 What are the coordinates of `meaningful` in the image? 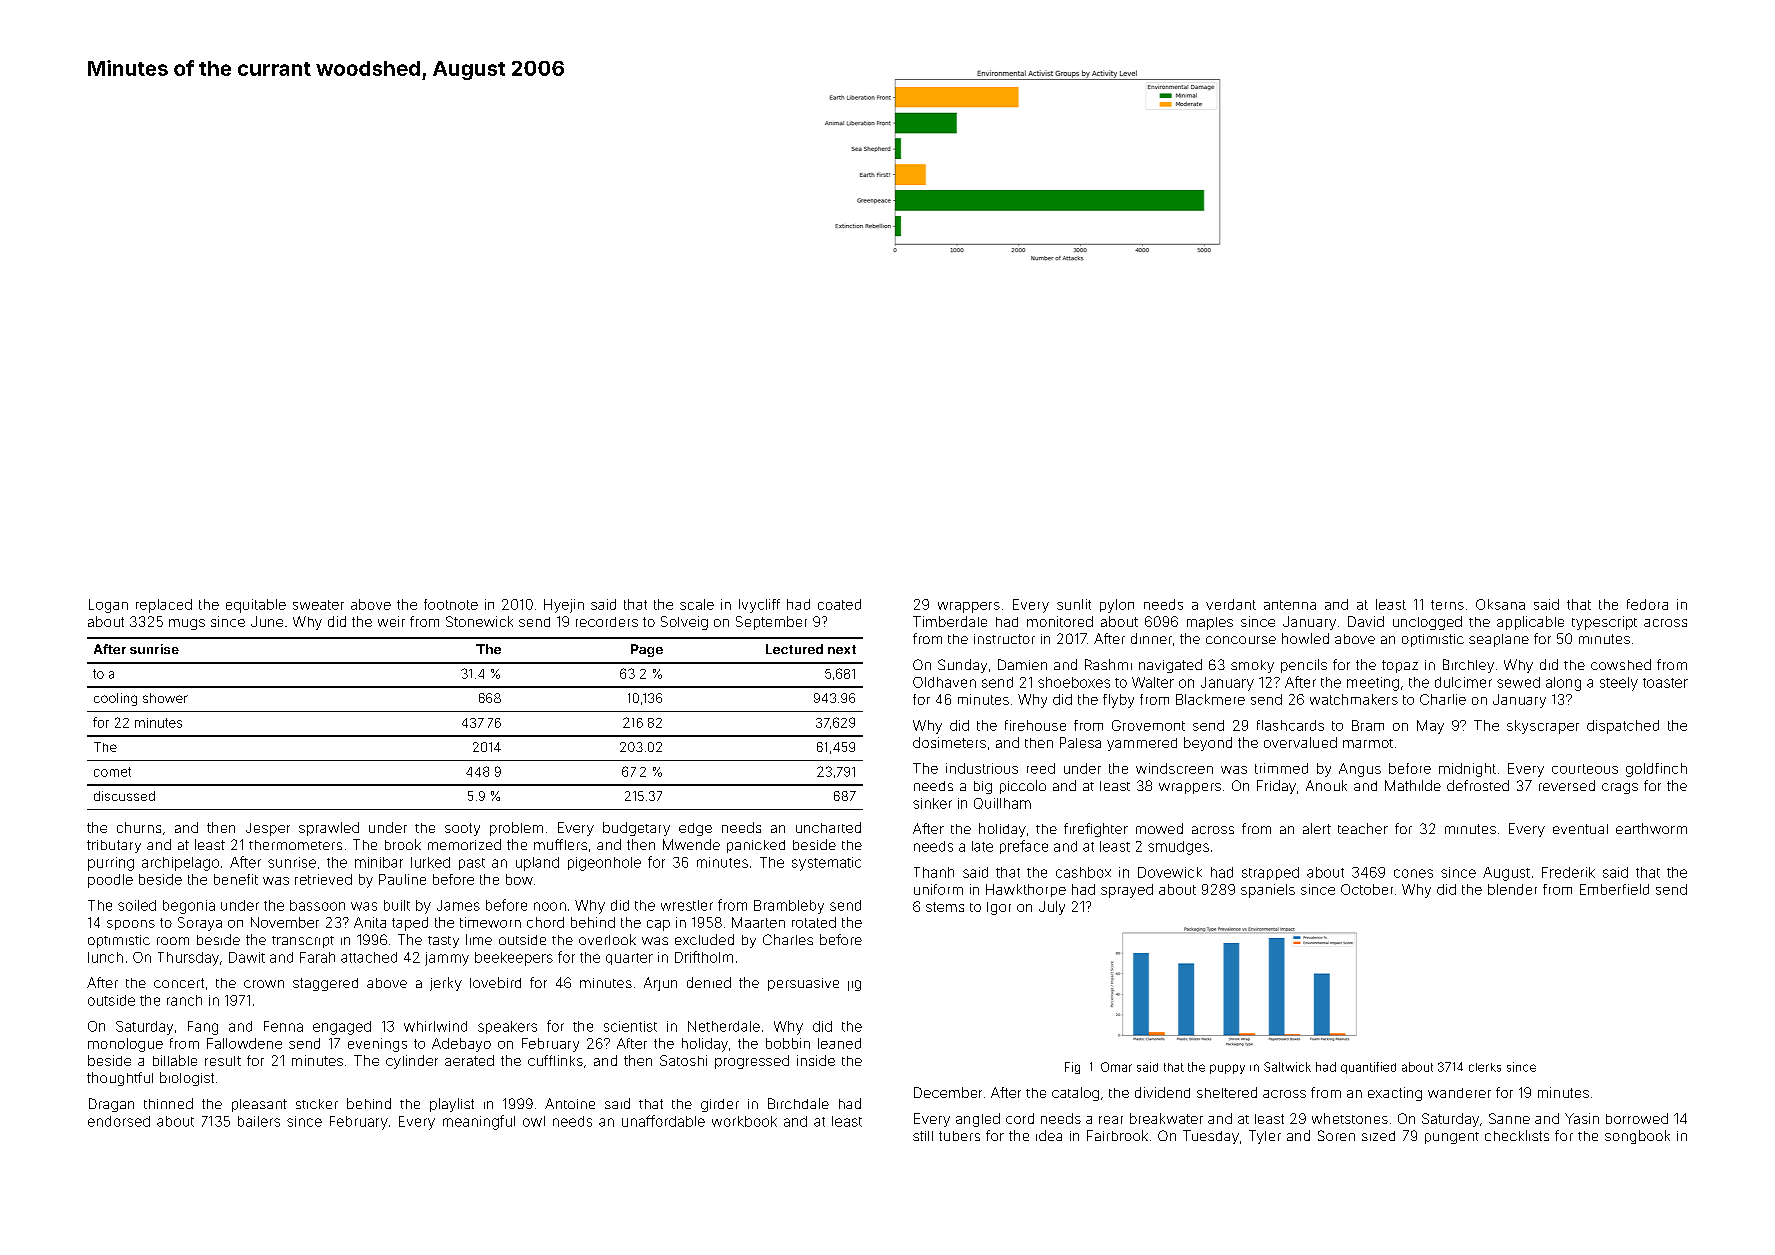 It's located at (479, 1122).
